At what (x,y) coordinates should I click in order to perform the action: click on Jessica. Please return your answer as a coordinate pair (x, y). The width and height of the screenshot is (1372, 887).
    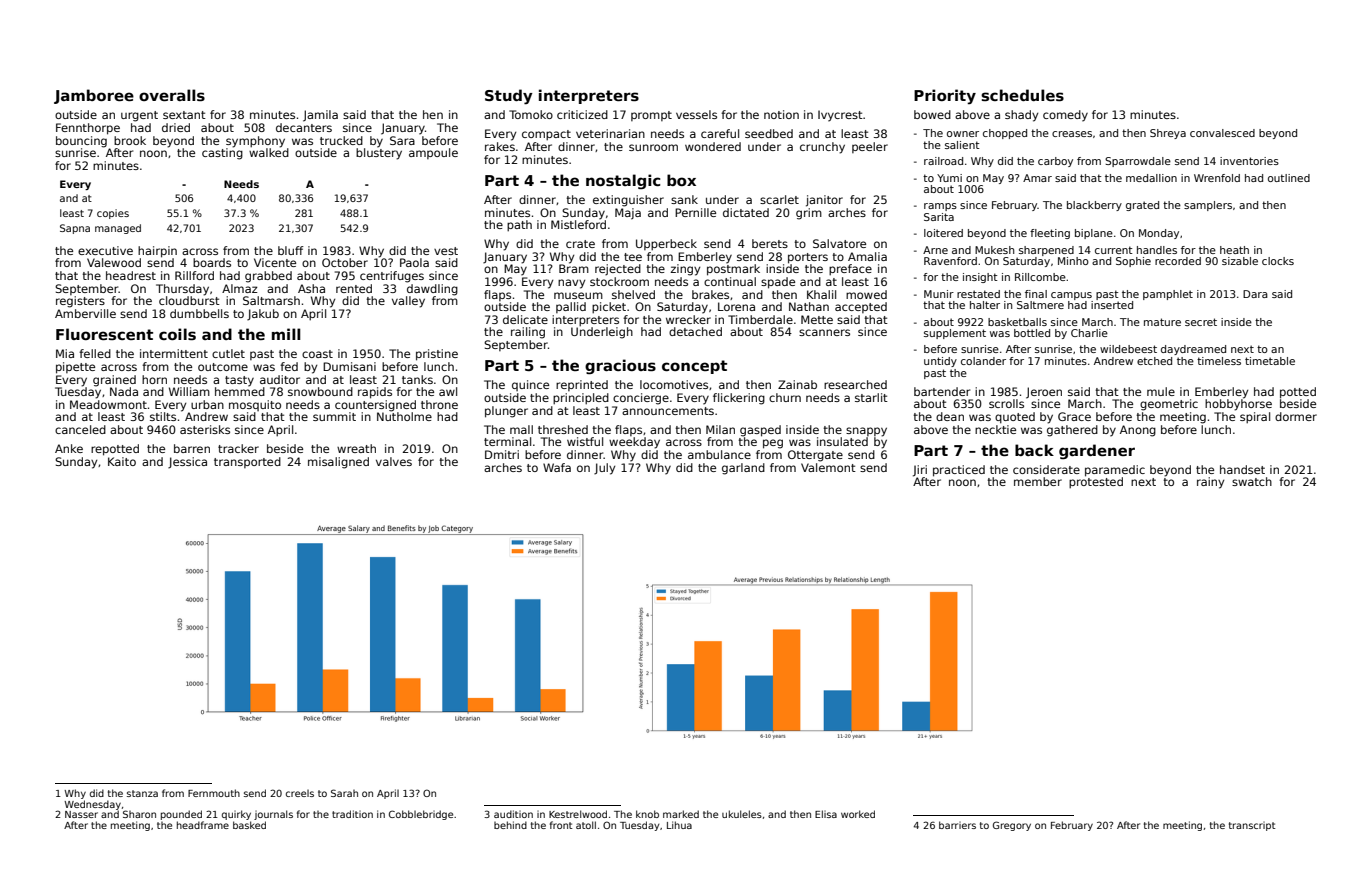
    Looking at the image, I should click on (187, 463).
